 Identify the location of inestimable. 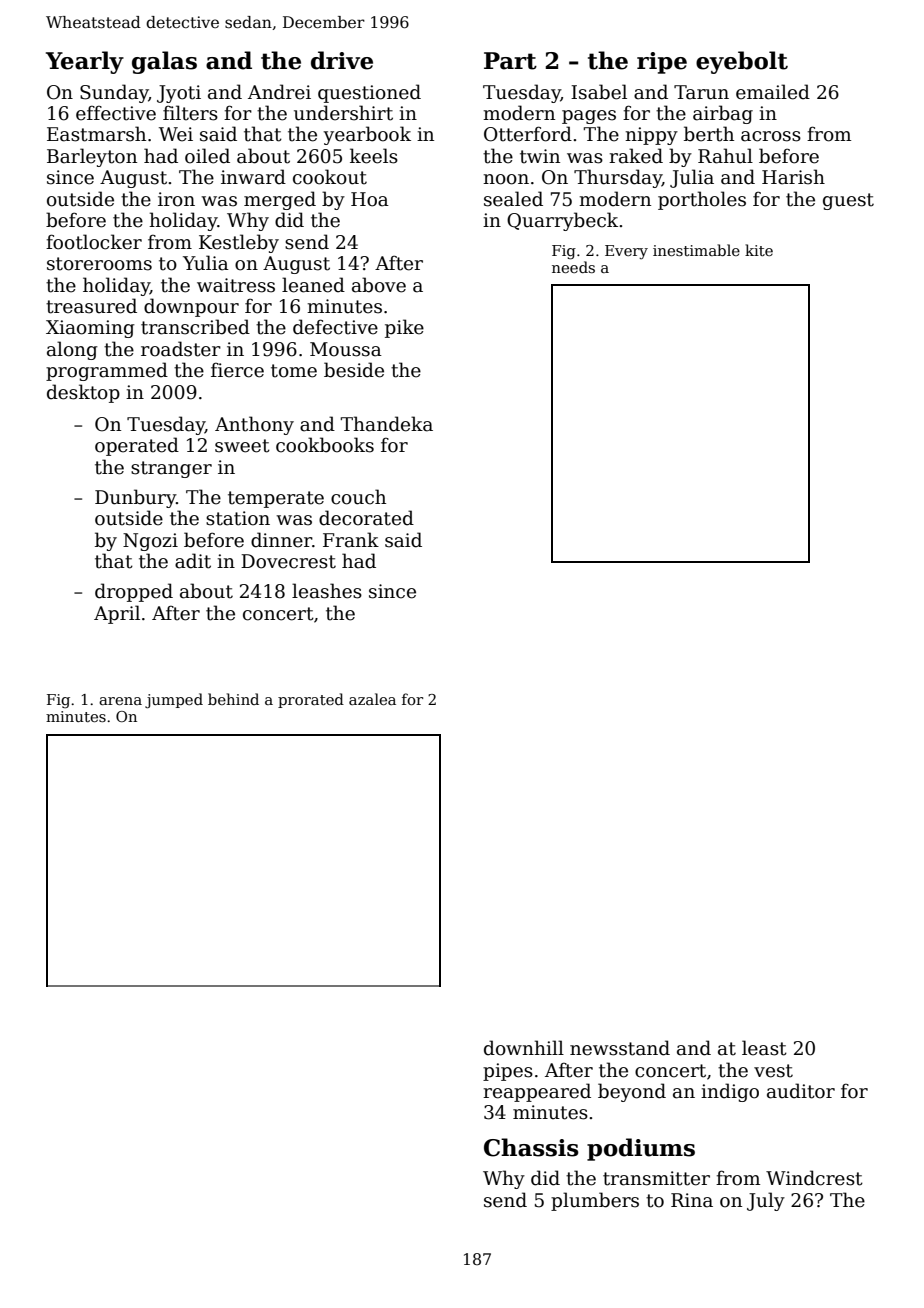
(696, 250).
